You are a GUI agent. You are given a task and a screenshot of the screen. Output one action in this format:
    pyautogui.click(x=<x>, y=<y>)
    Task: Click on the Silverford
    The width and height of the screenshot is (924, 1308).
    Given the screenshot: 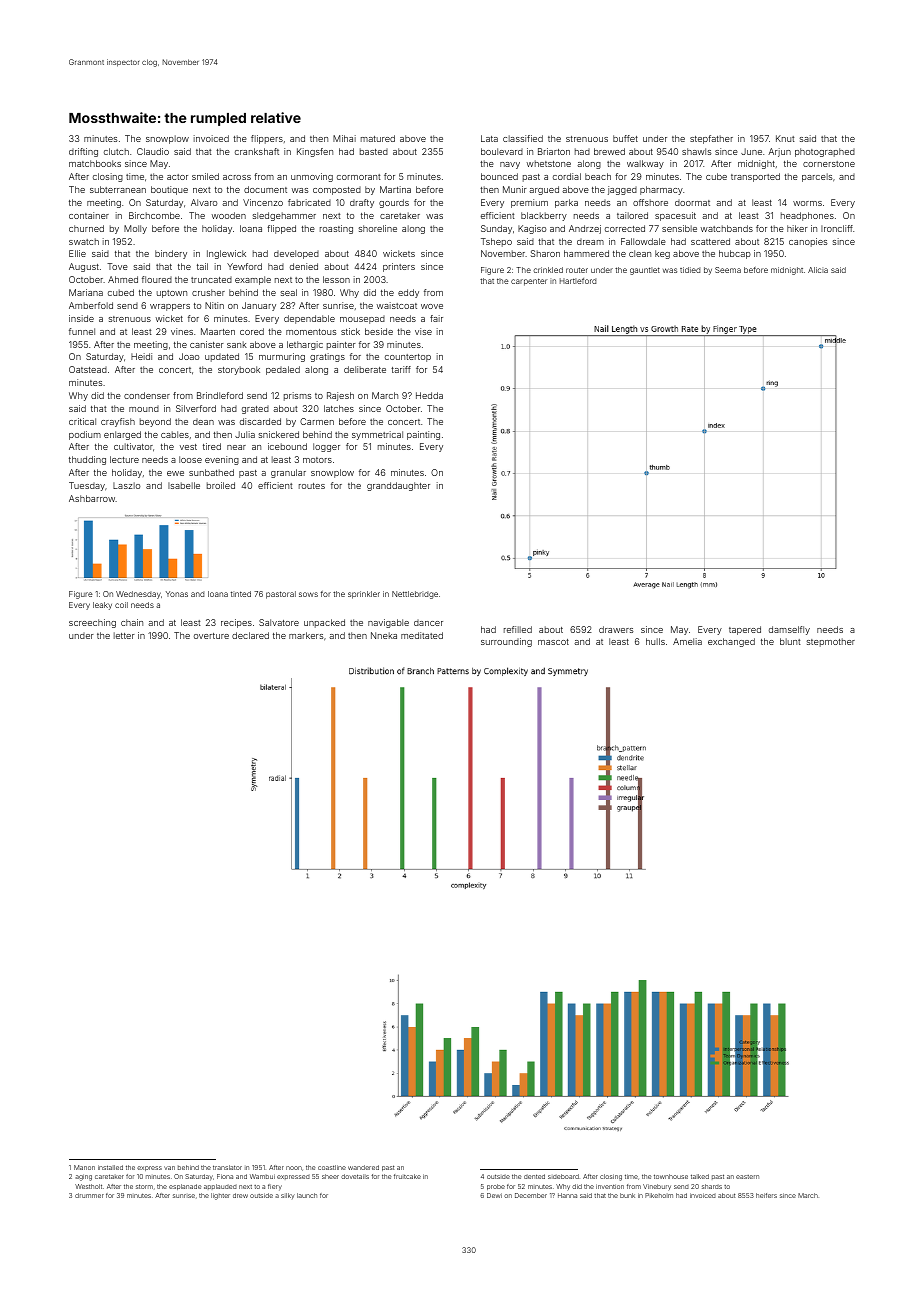 What is the action you would take?
    pyautogui.click(x=196, y=408)
